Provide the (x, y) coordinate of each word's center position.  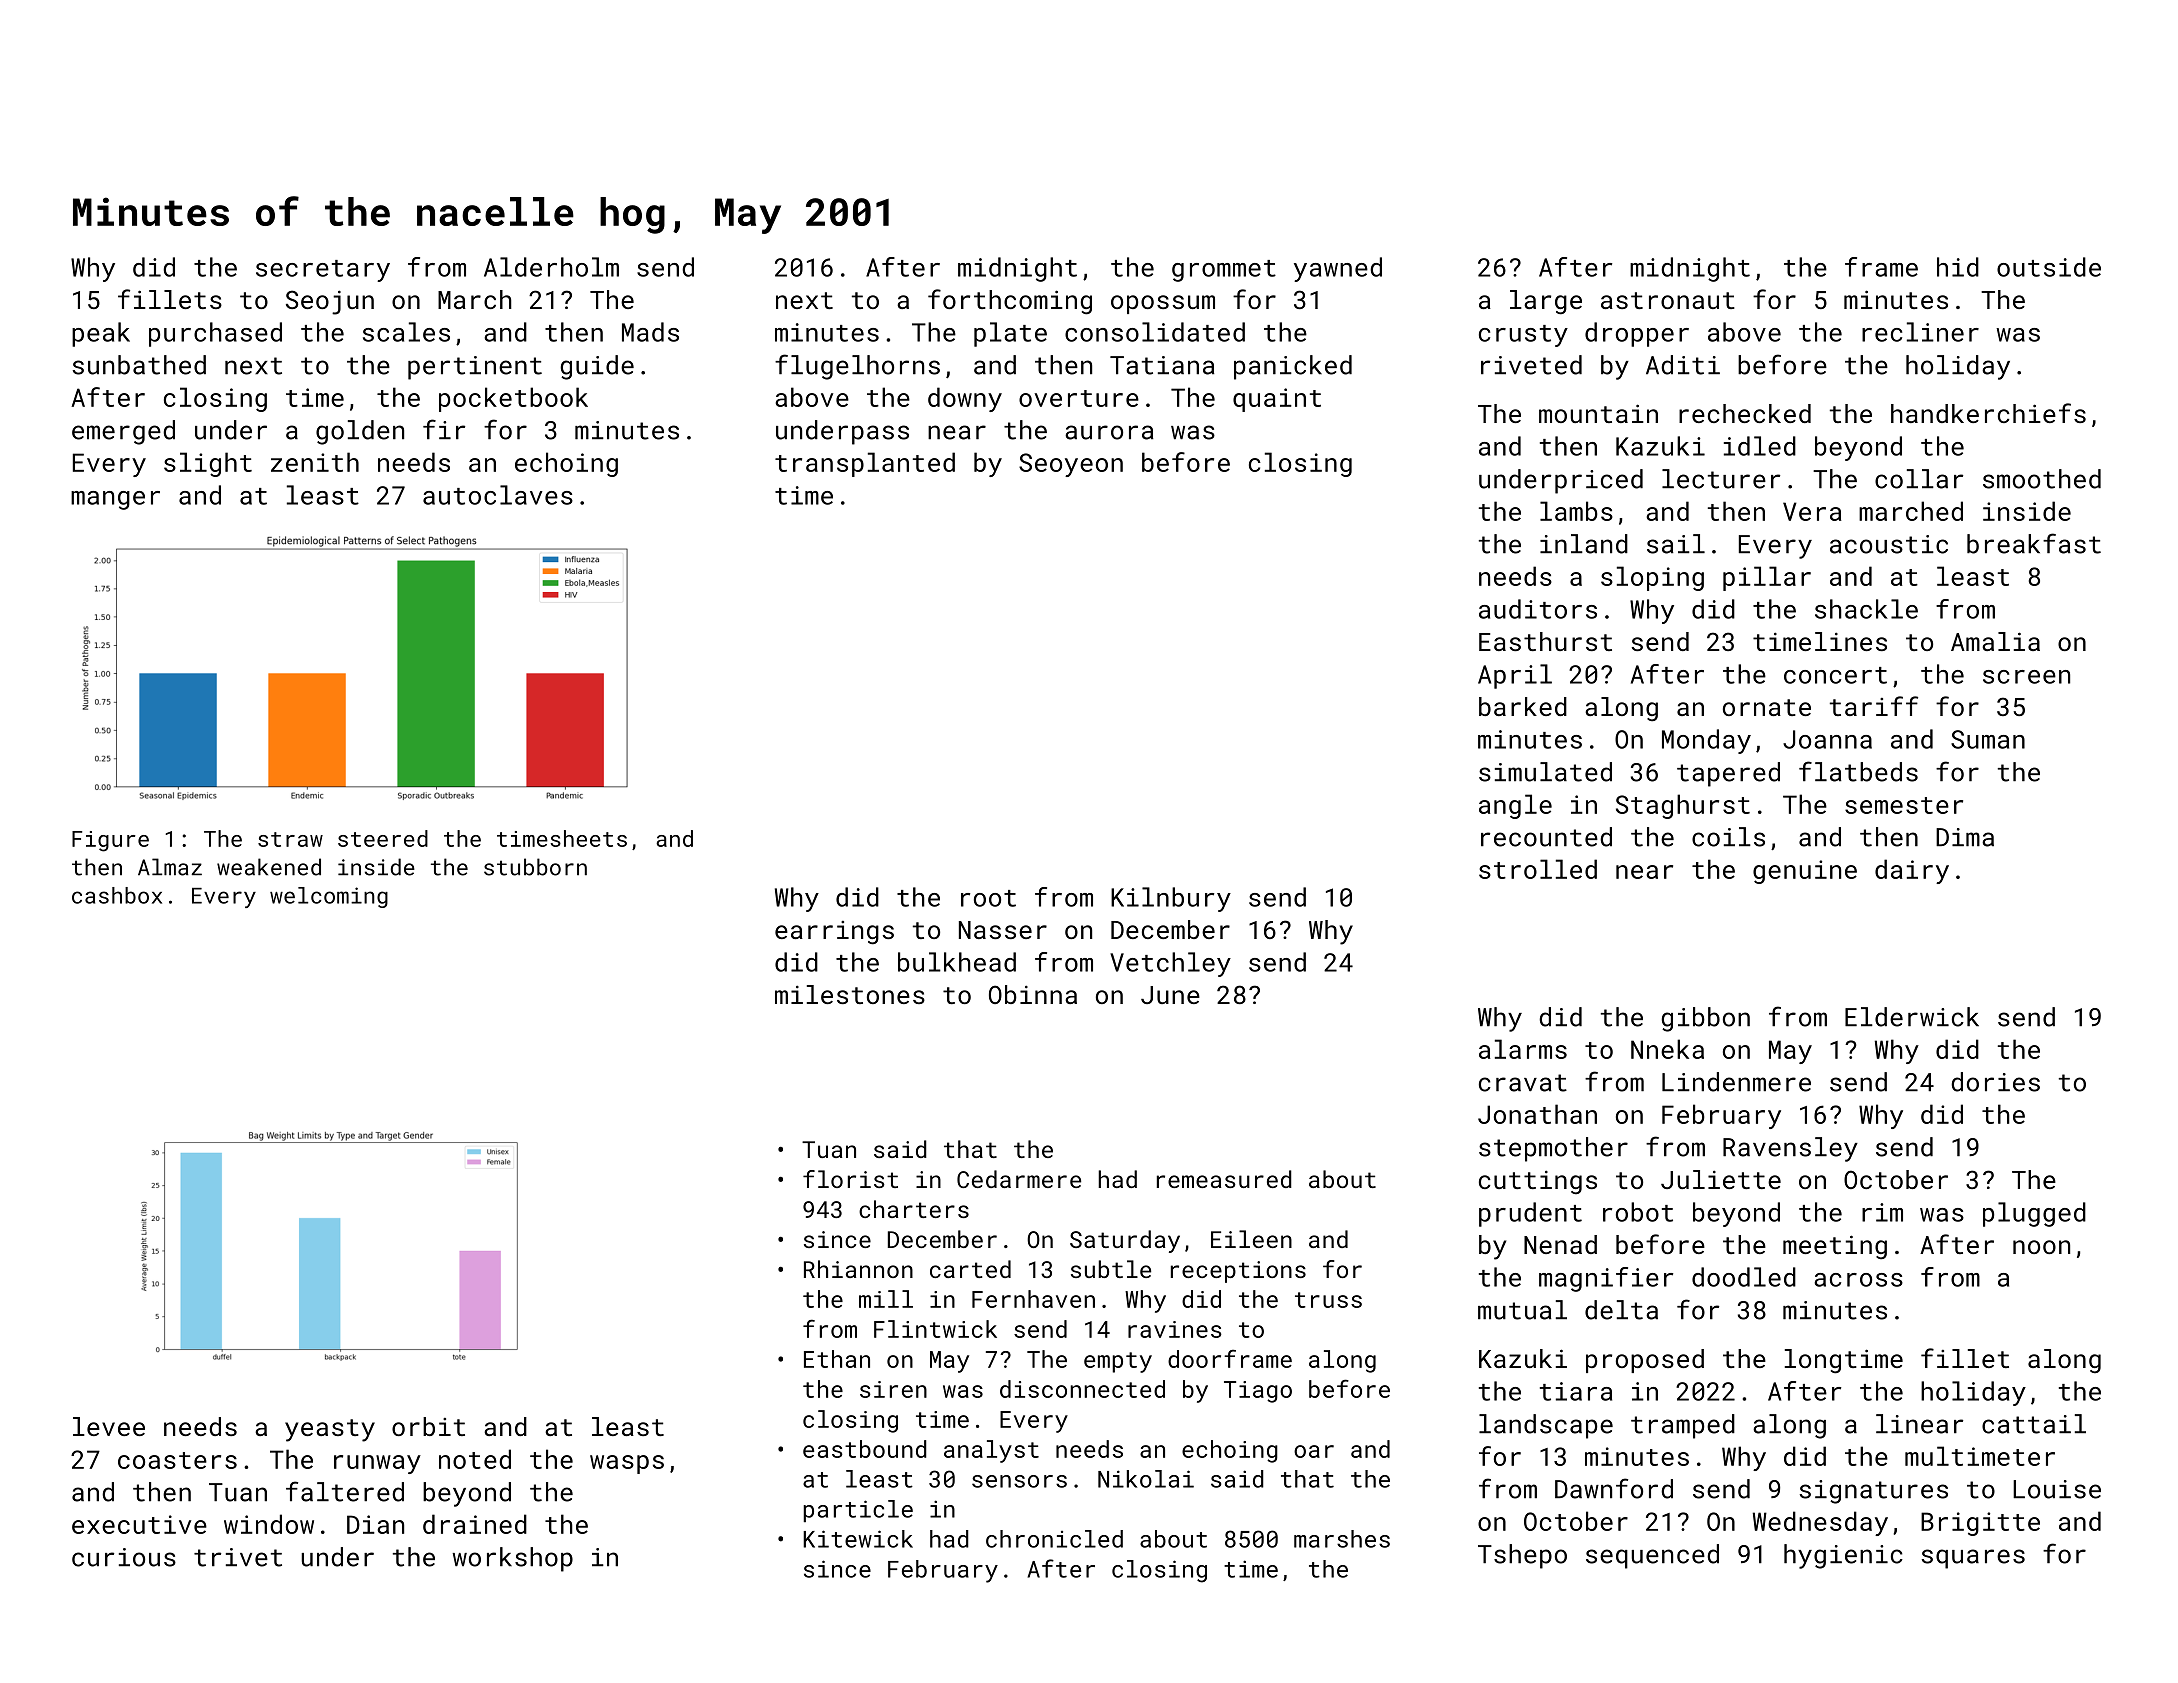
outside (2049, 267)
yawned (1338, 269)
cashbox (117, 895)
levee (109, 1426)
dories (1995, 1082)
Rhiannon (858, 1269)
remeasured (1224, 1179)
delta (1621, 1310)
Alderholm (551, 267)
